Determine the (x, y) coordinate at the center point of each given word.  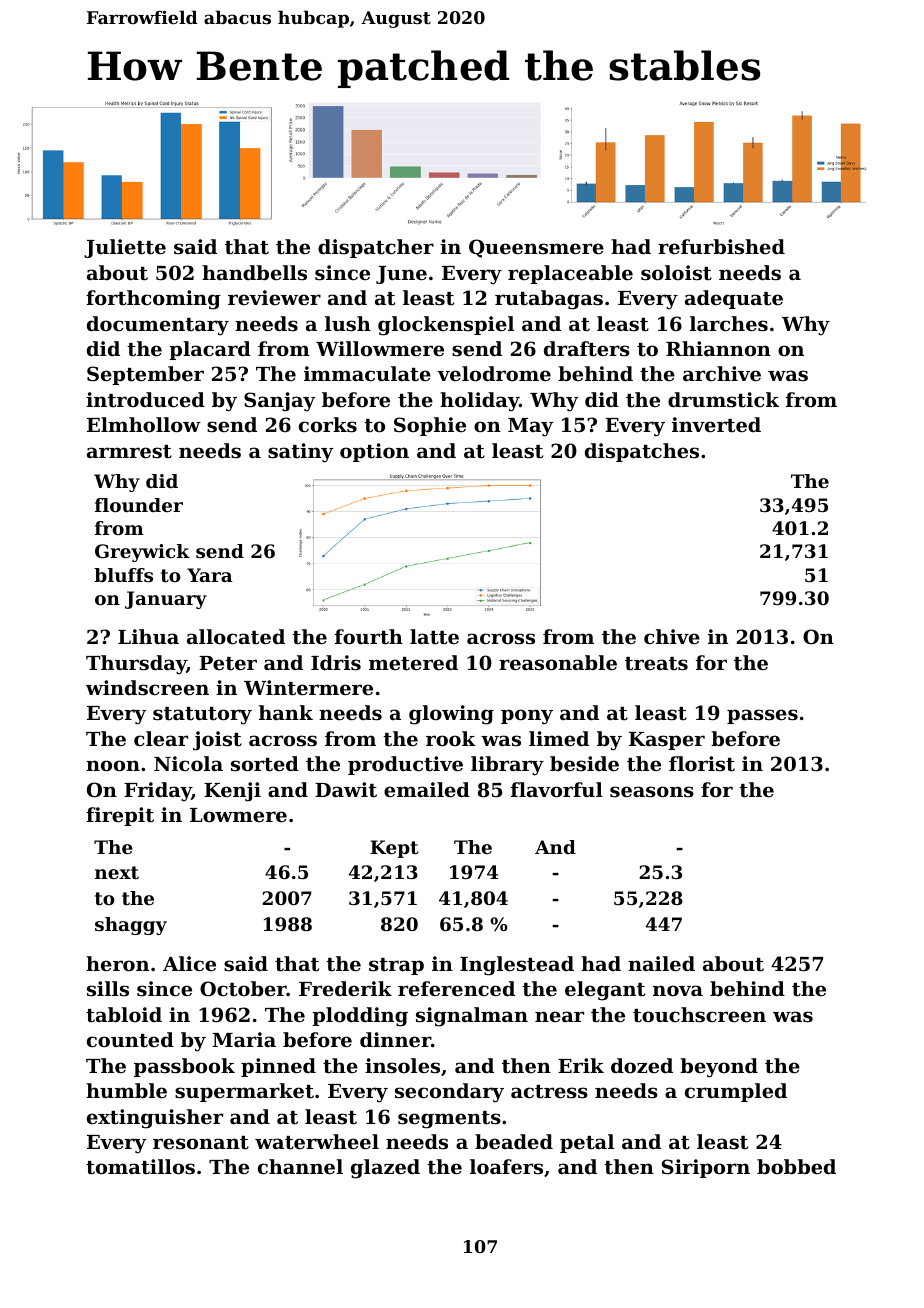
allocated (236, 636)
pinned (278, 1067)
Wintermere (308, 688)
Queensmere (536, 248)
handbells (254, 273)
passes (762, 716)
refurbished (721, 247)
